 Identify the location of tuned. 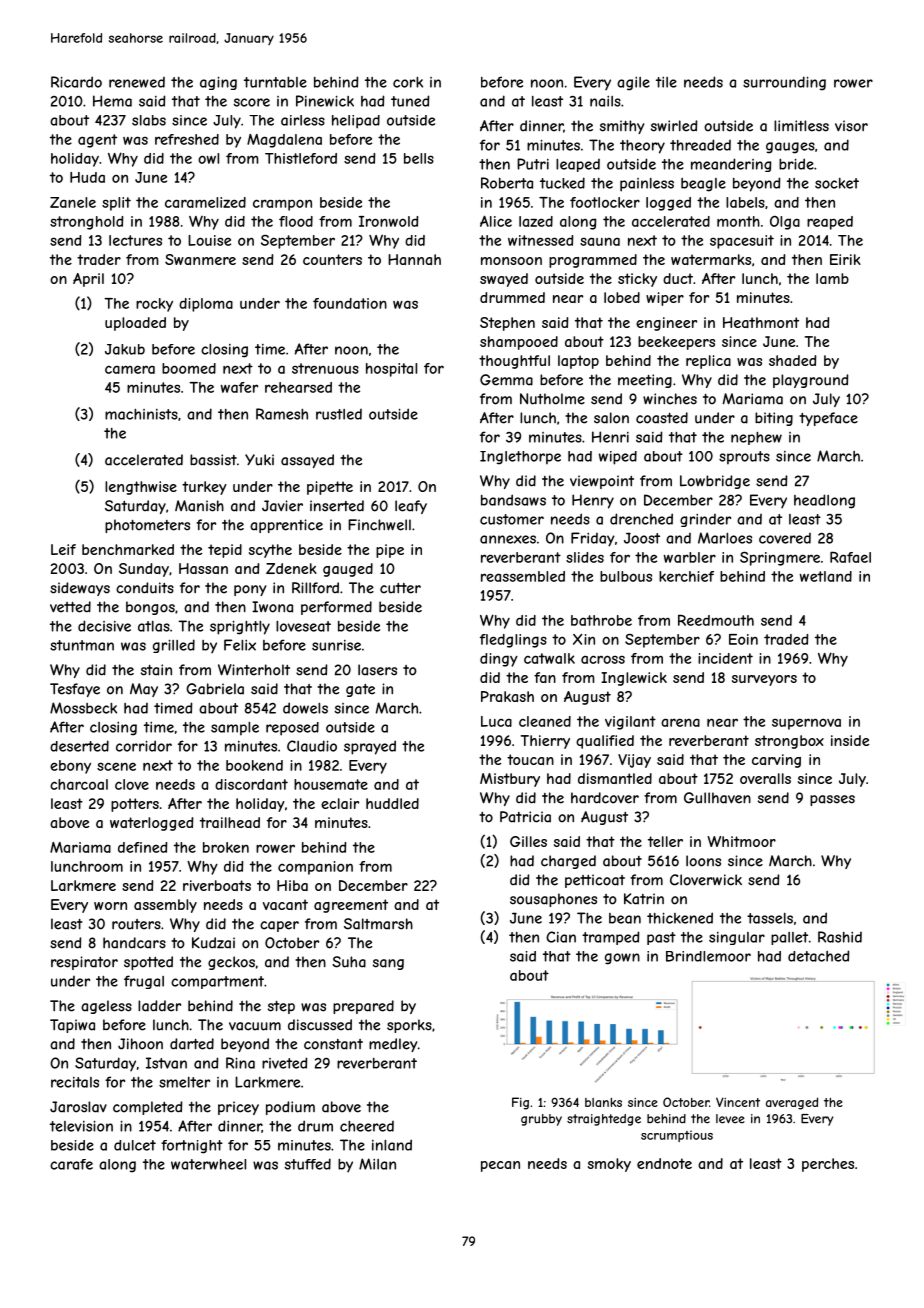
(410, 101).
